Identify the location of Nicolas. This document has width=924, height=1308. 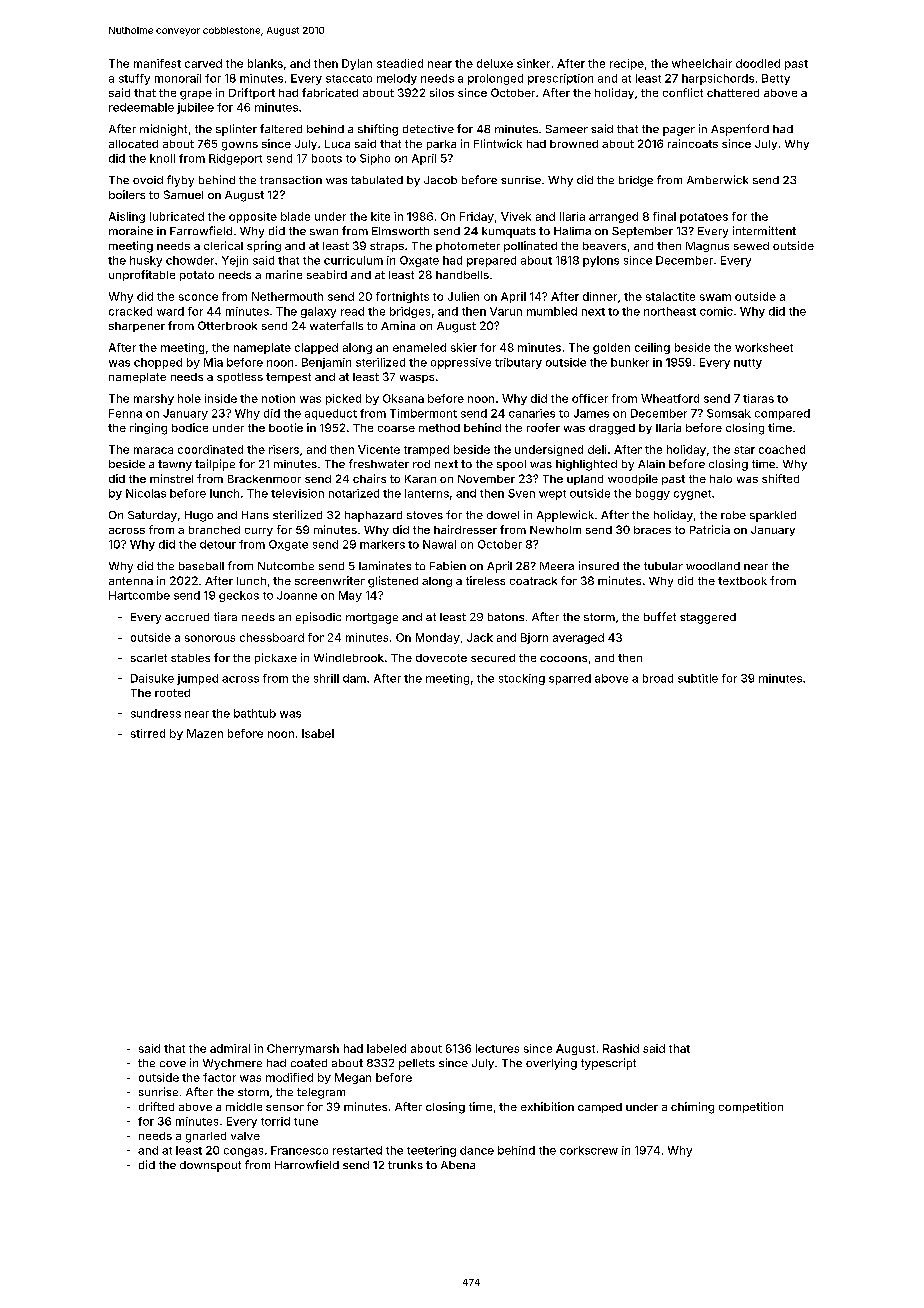
(146, 493).
